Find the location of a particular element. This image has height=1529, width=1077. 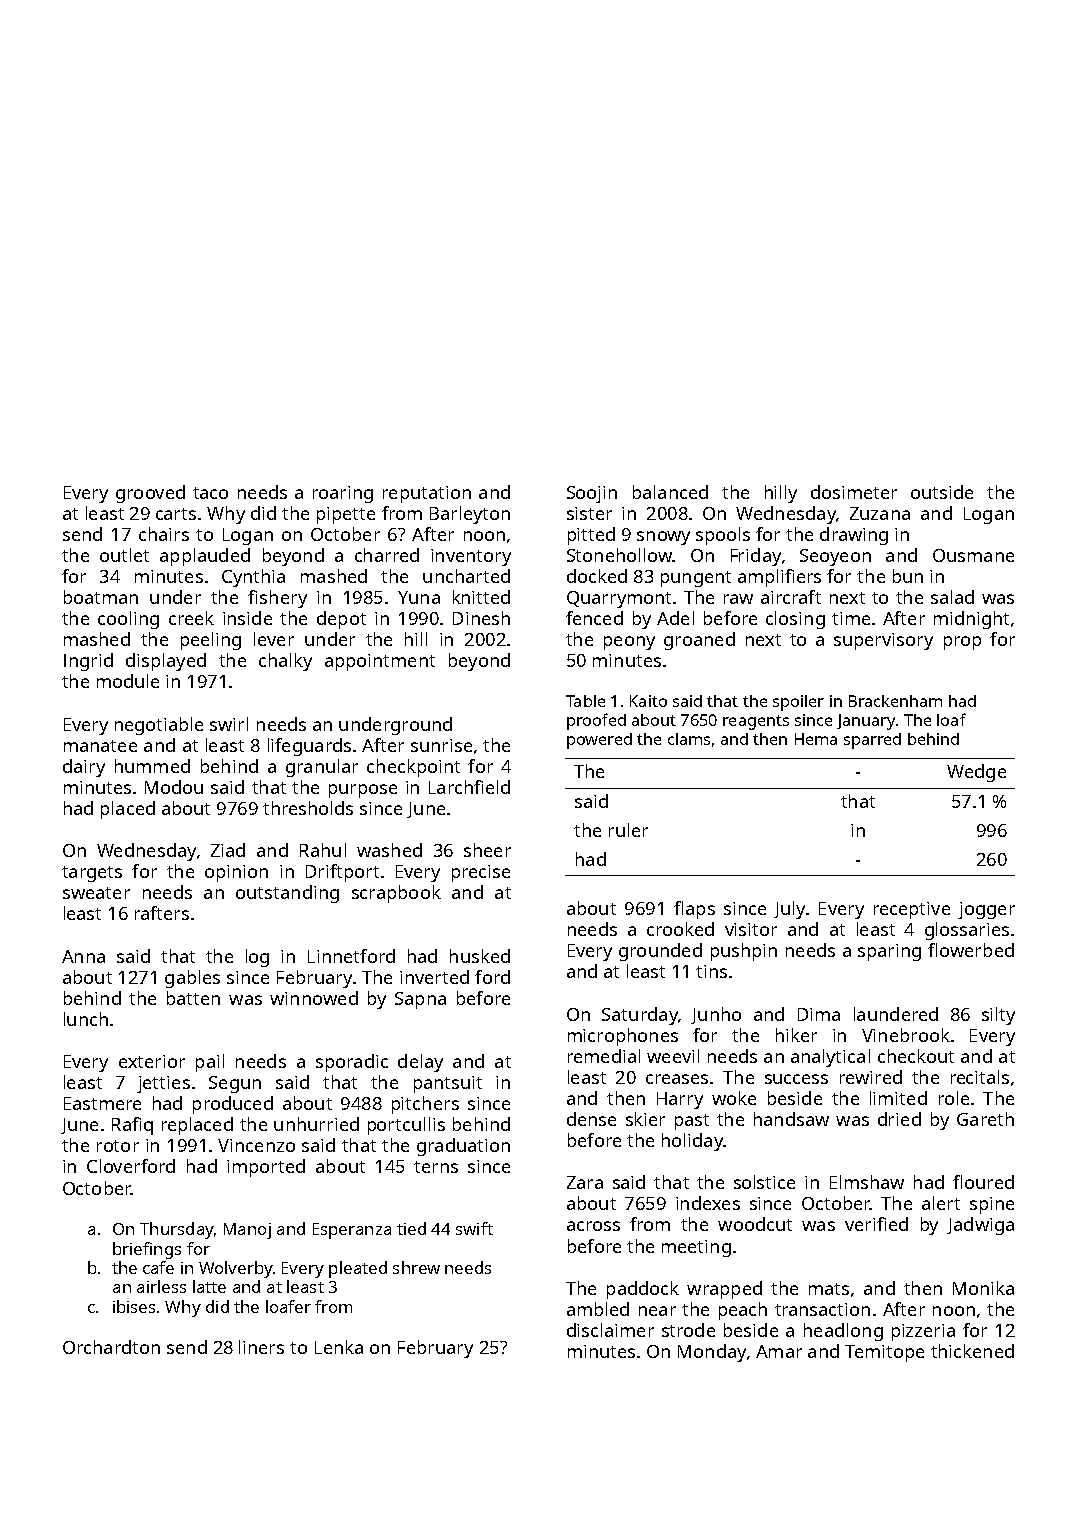

Wedge is located at coordinates (976, 773).
